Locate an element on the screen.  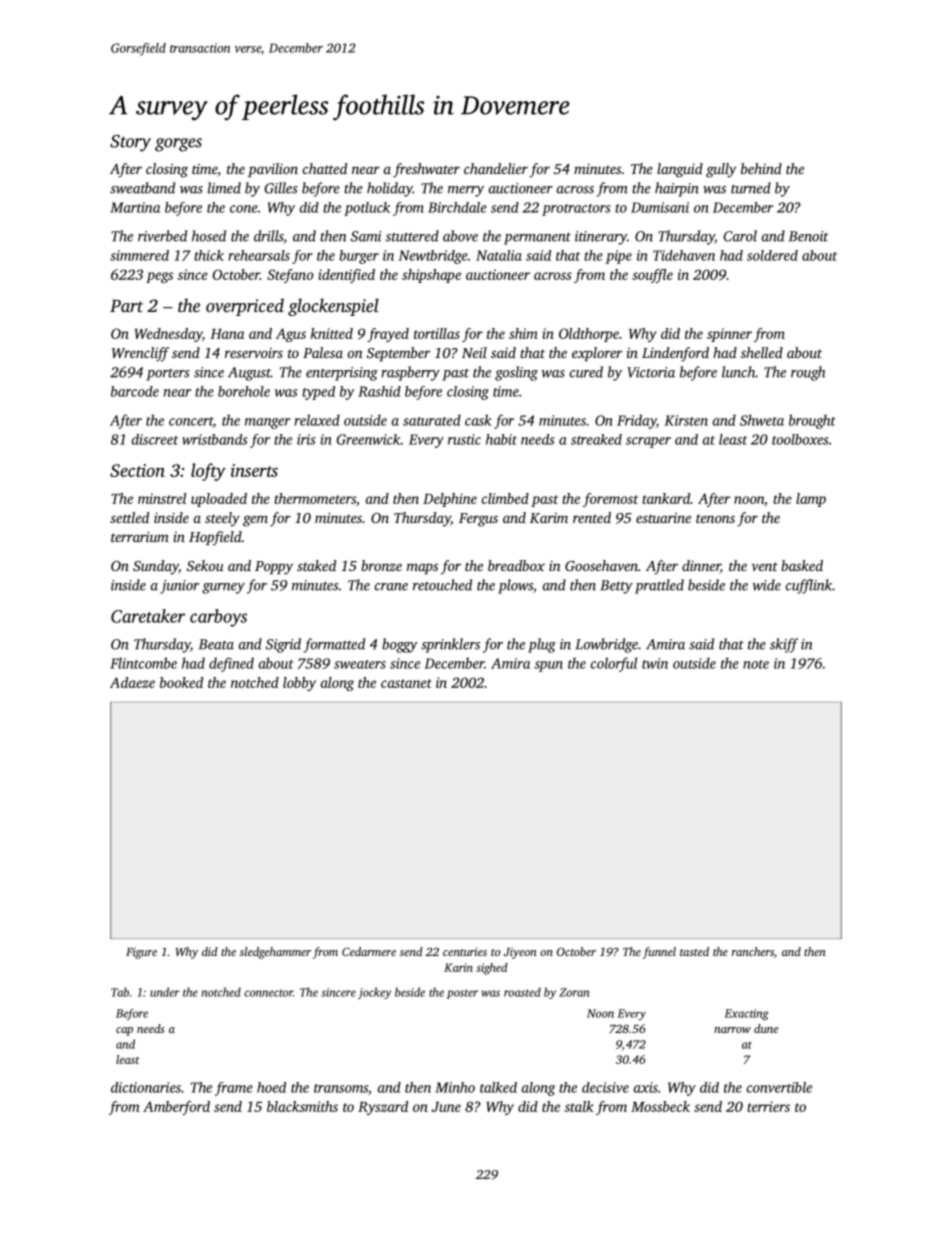
Benoit is located at coordinates (809, 236).
